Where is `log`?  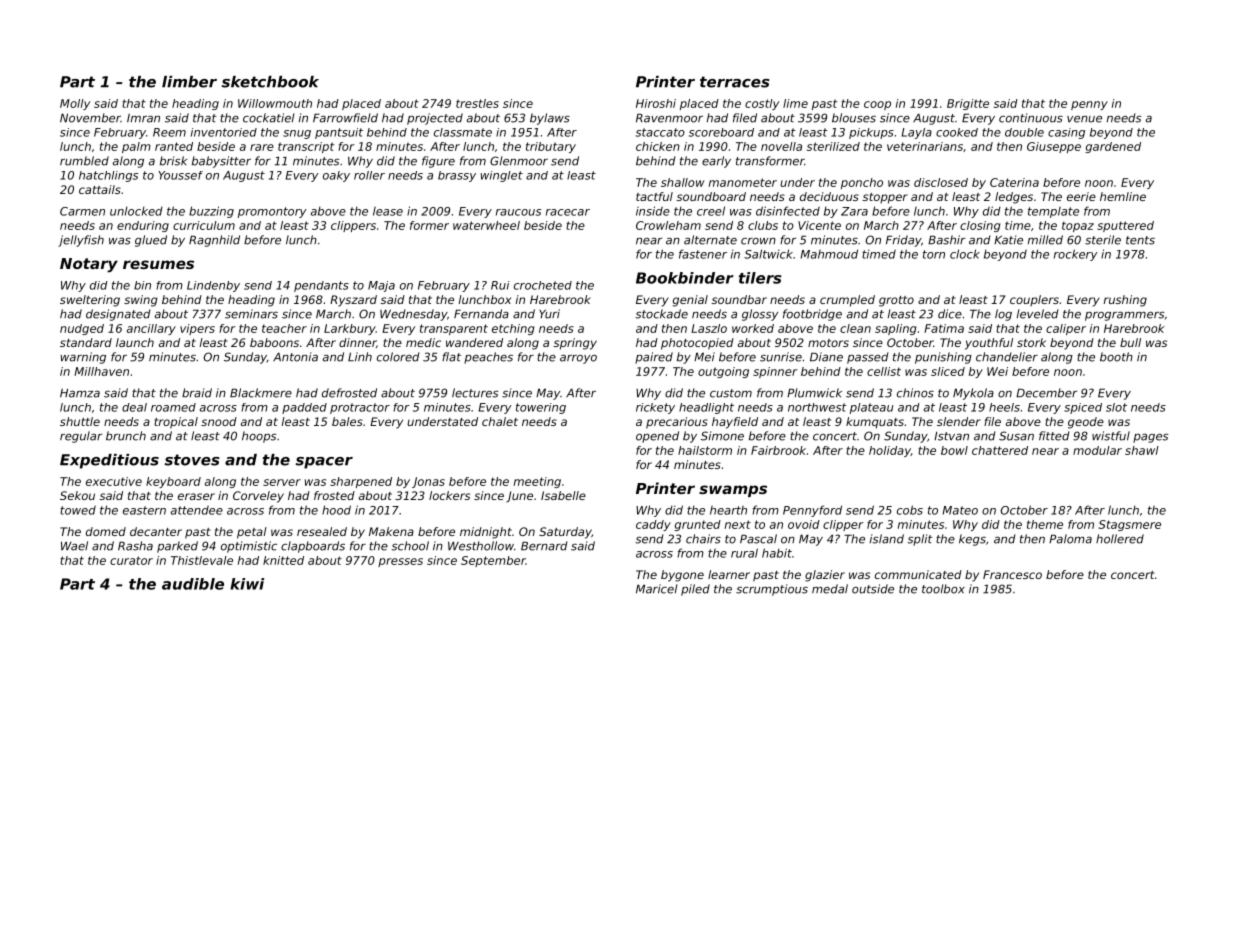 log is located at coordinates (1003, 315).
